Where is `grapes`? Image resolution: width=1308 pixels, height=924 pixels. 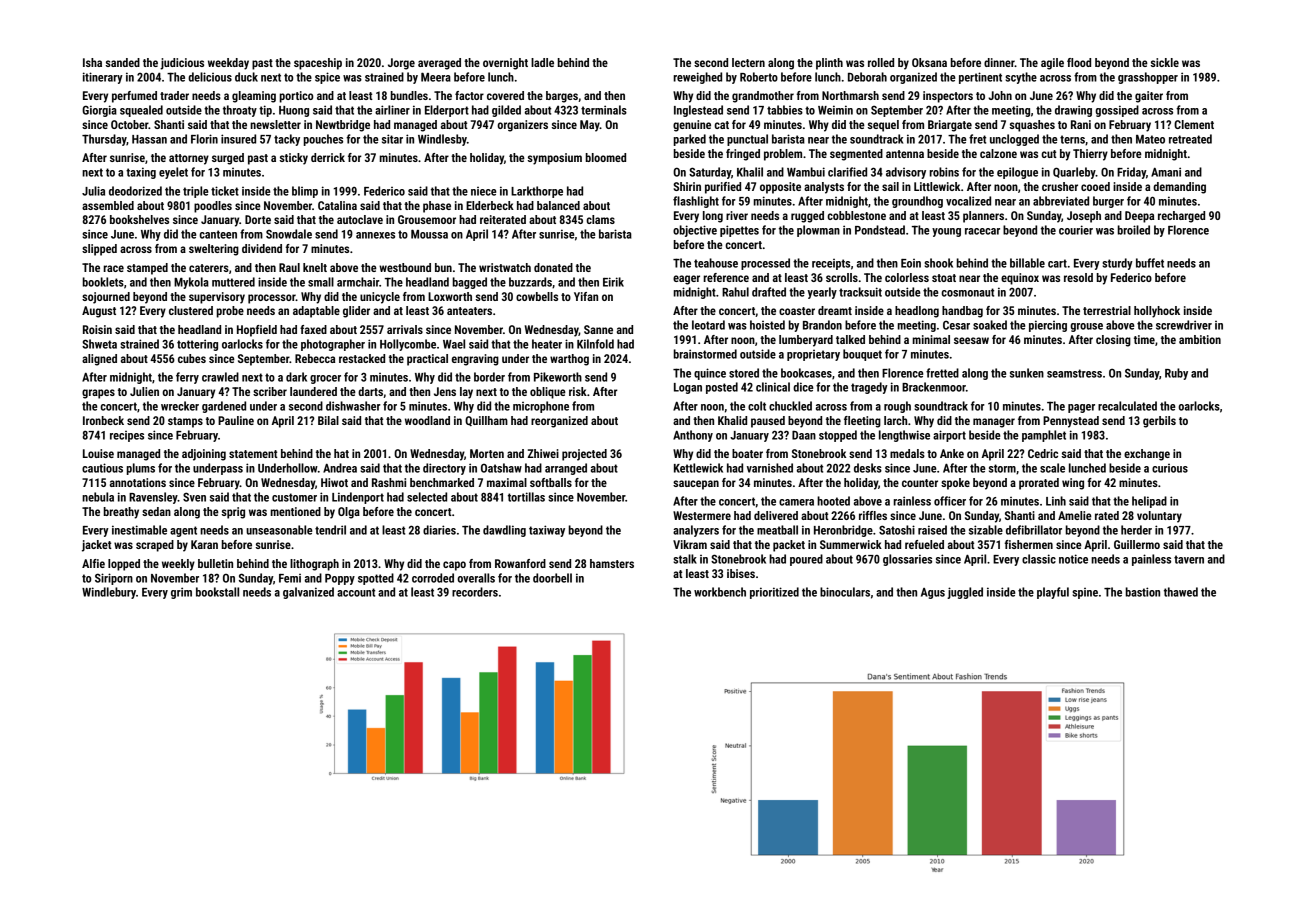
grapes is located at coordinates (98, 394).
